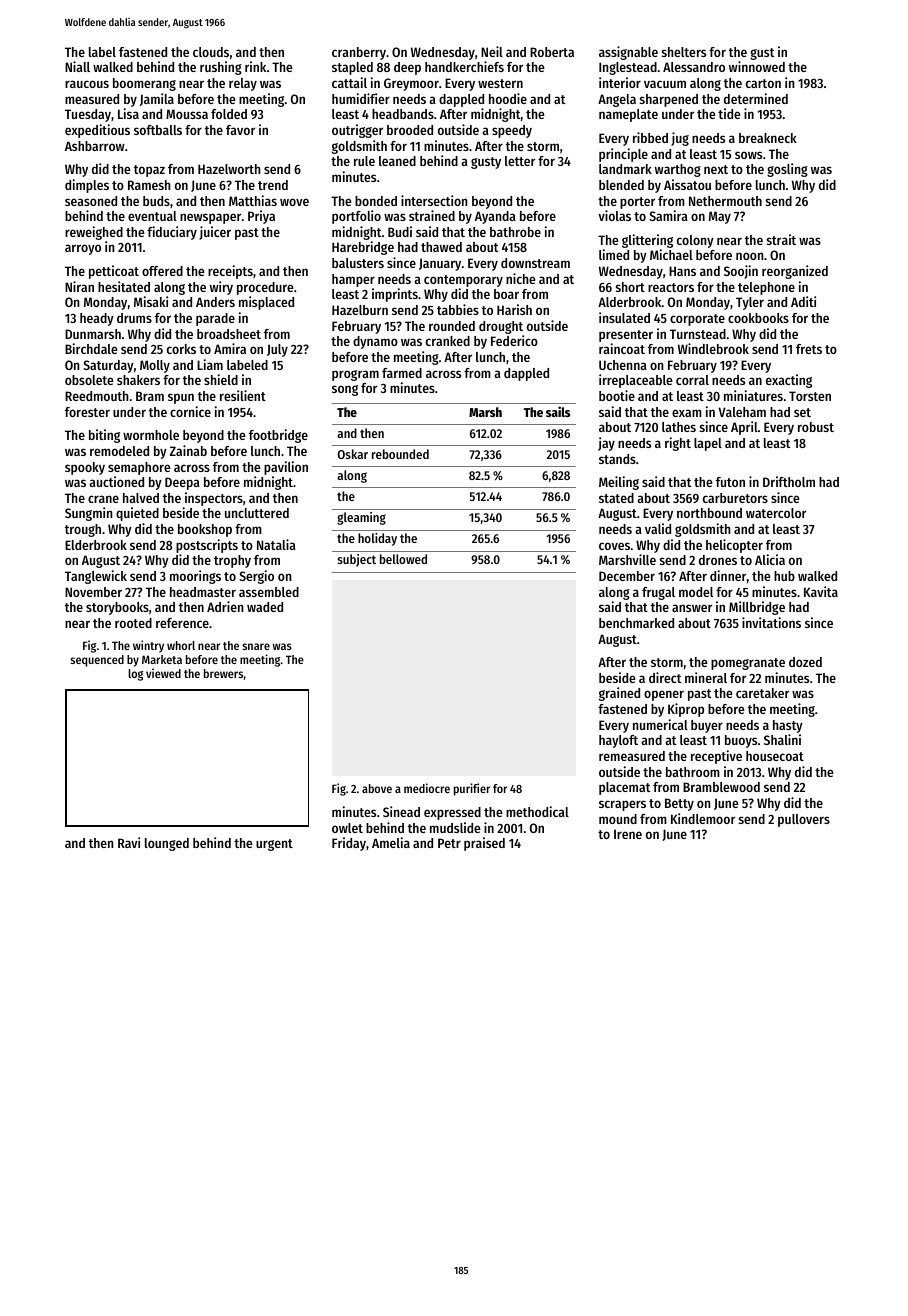 The width and height of the page is (908, 1316). Describe the element at coordinates (623, 365) in the page. I see `Uchenna` at that location.
